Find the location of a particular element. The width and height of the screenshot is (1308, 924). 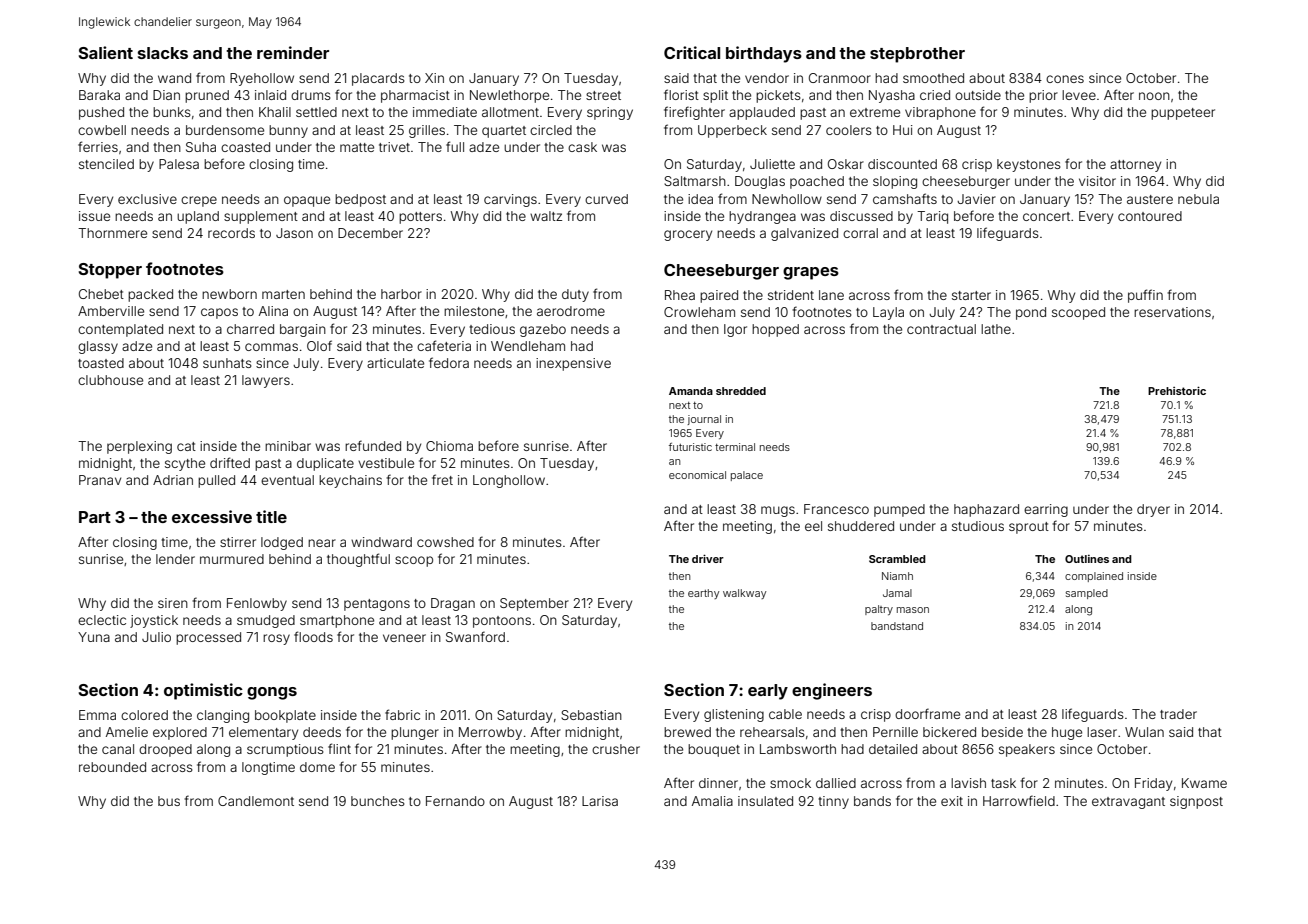

Part is located at coordinates (95, 517).
